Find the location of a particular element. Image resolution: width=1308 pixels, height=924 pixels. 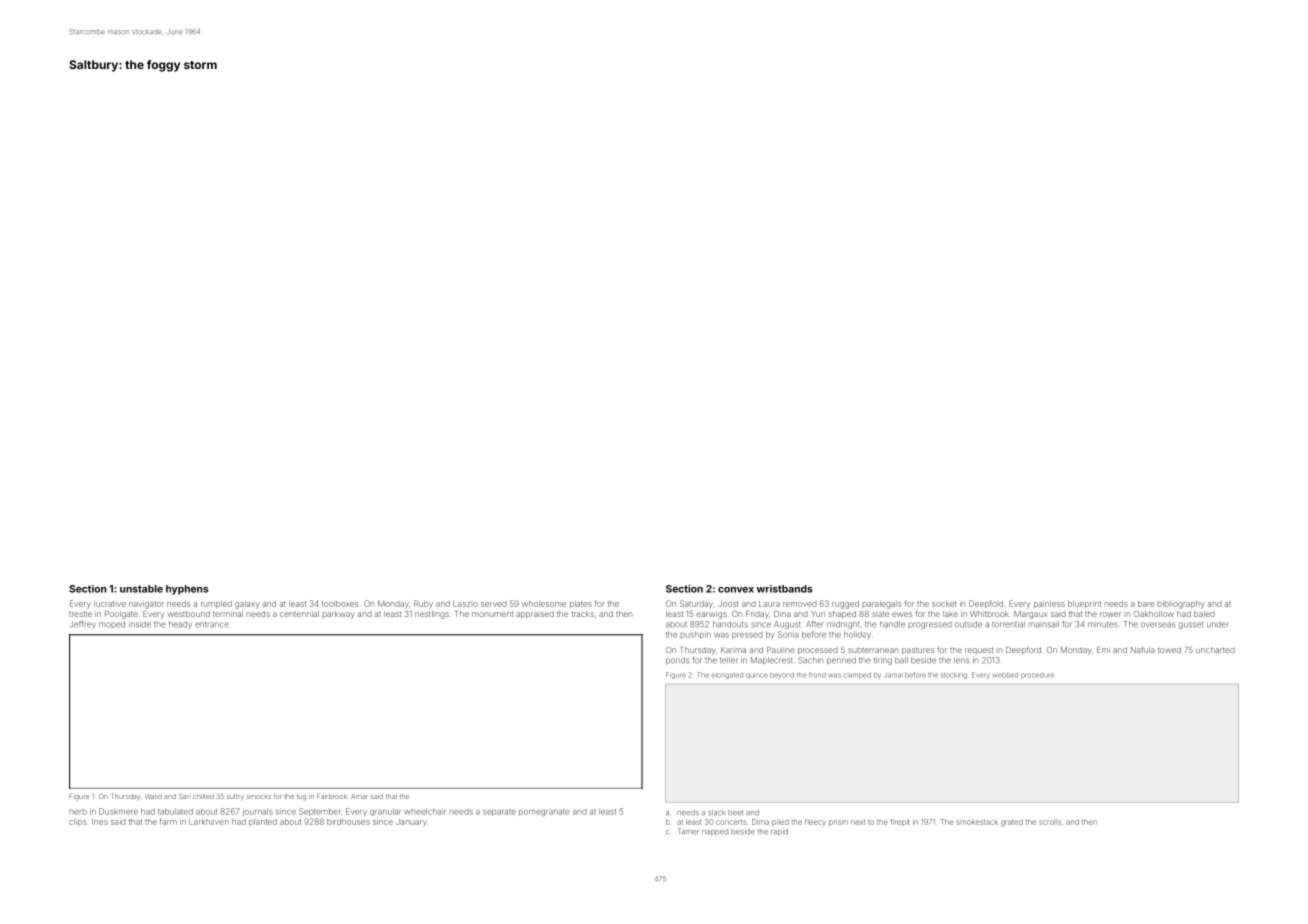

September is located at coordinates (319, 812).
